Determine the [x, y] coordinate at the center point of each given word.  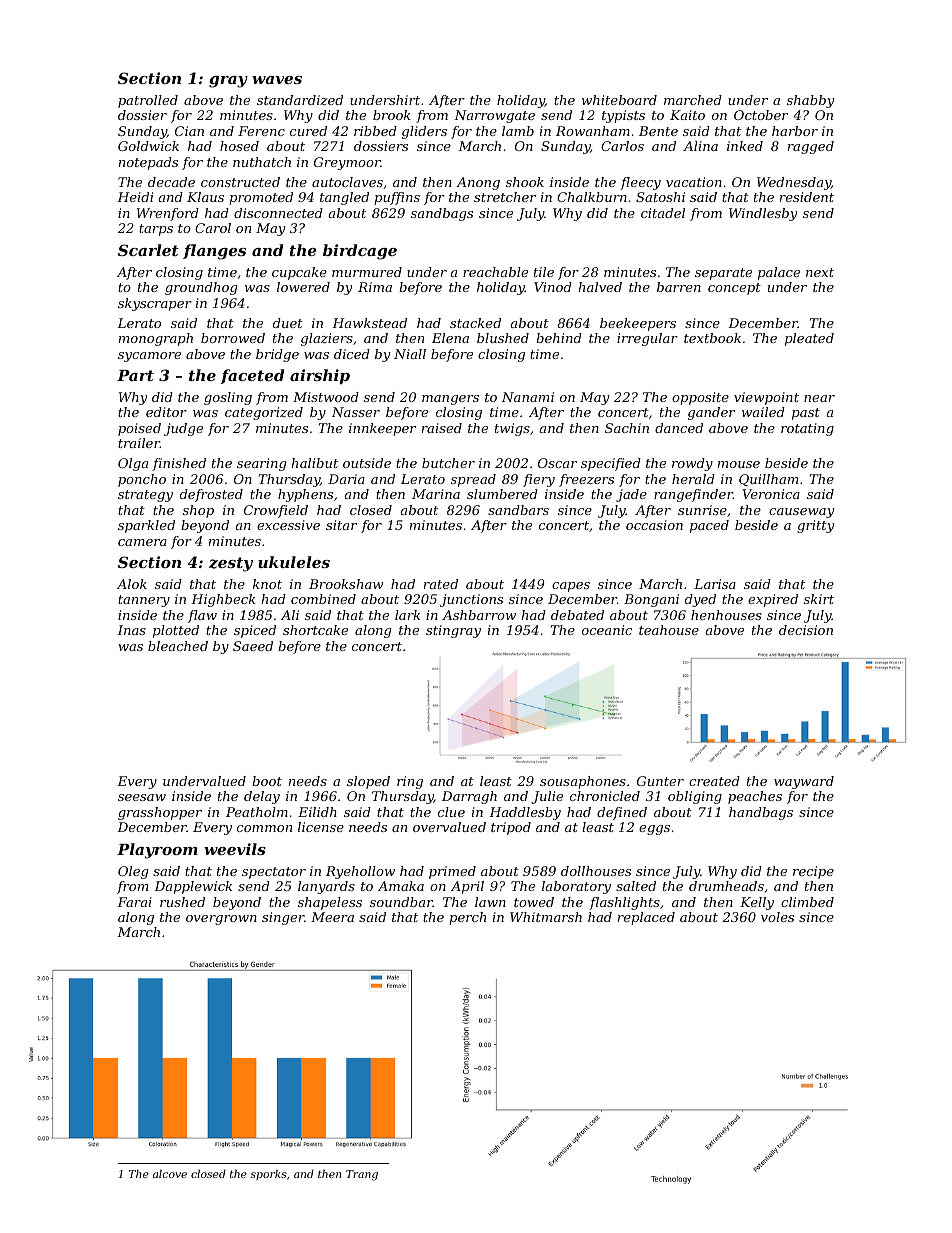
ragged [811, 147]
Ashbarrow [479, 615]
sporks [269, 1174]
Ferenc [261, 131]
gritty [815, 526]
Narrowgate [494, 116]
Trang [362, 1175]
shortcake [315, 630]
